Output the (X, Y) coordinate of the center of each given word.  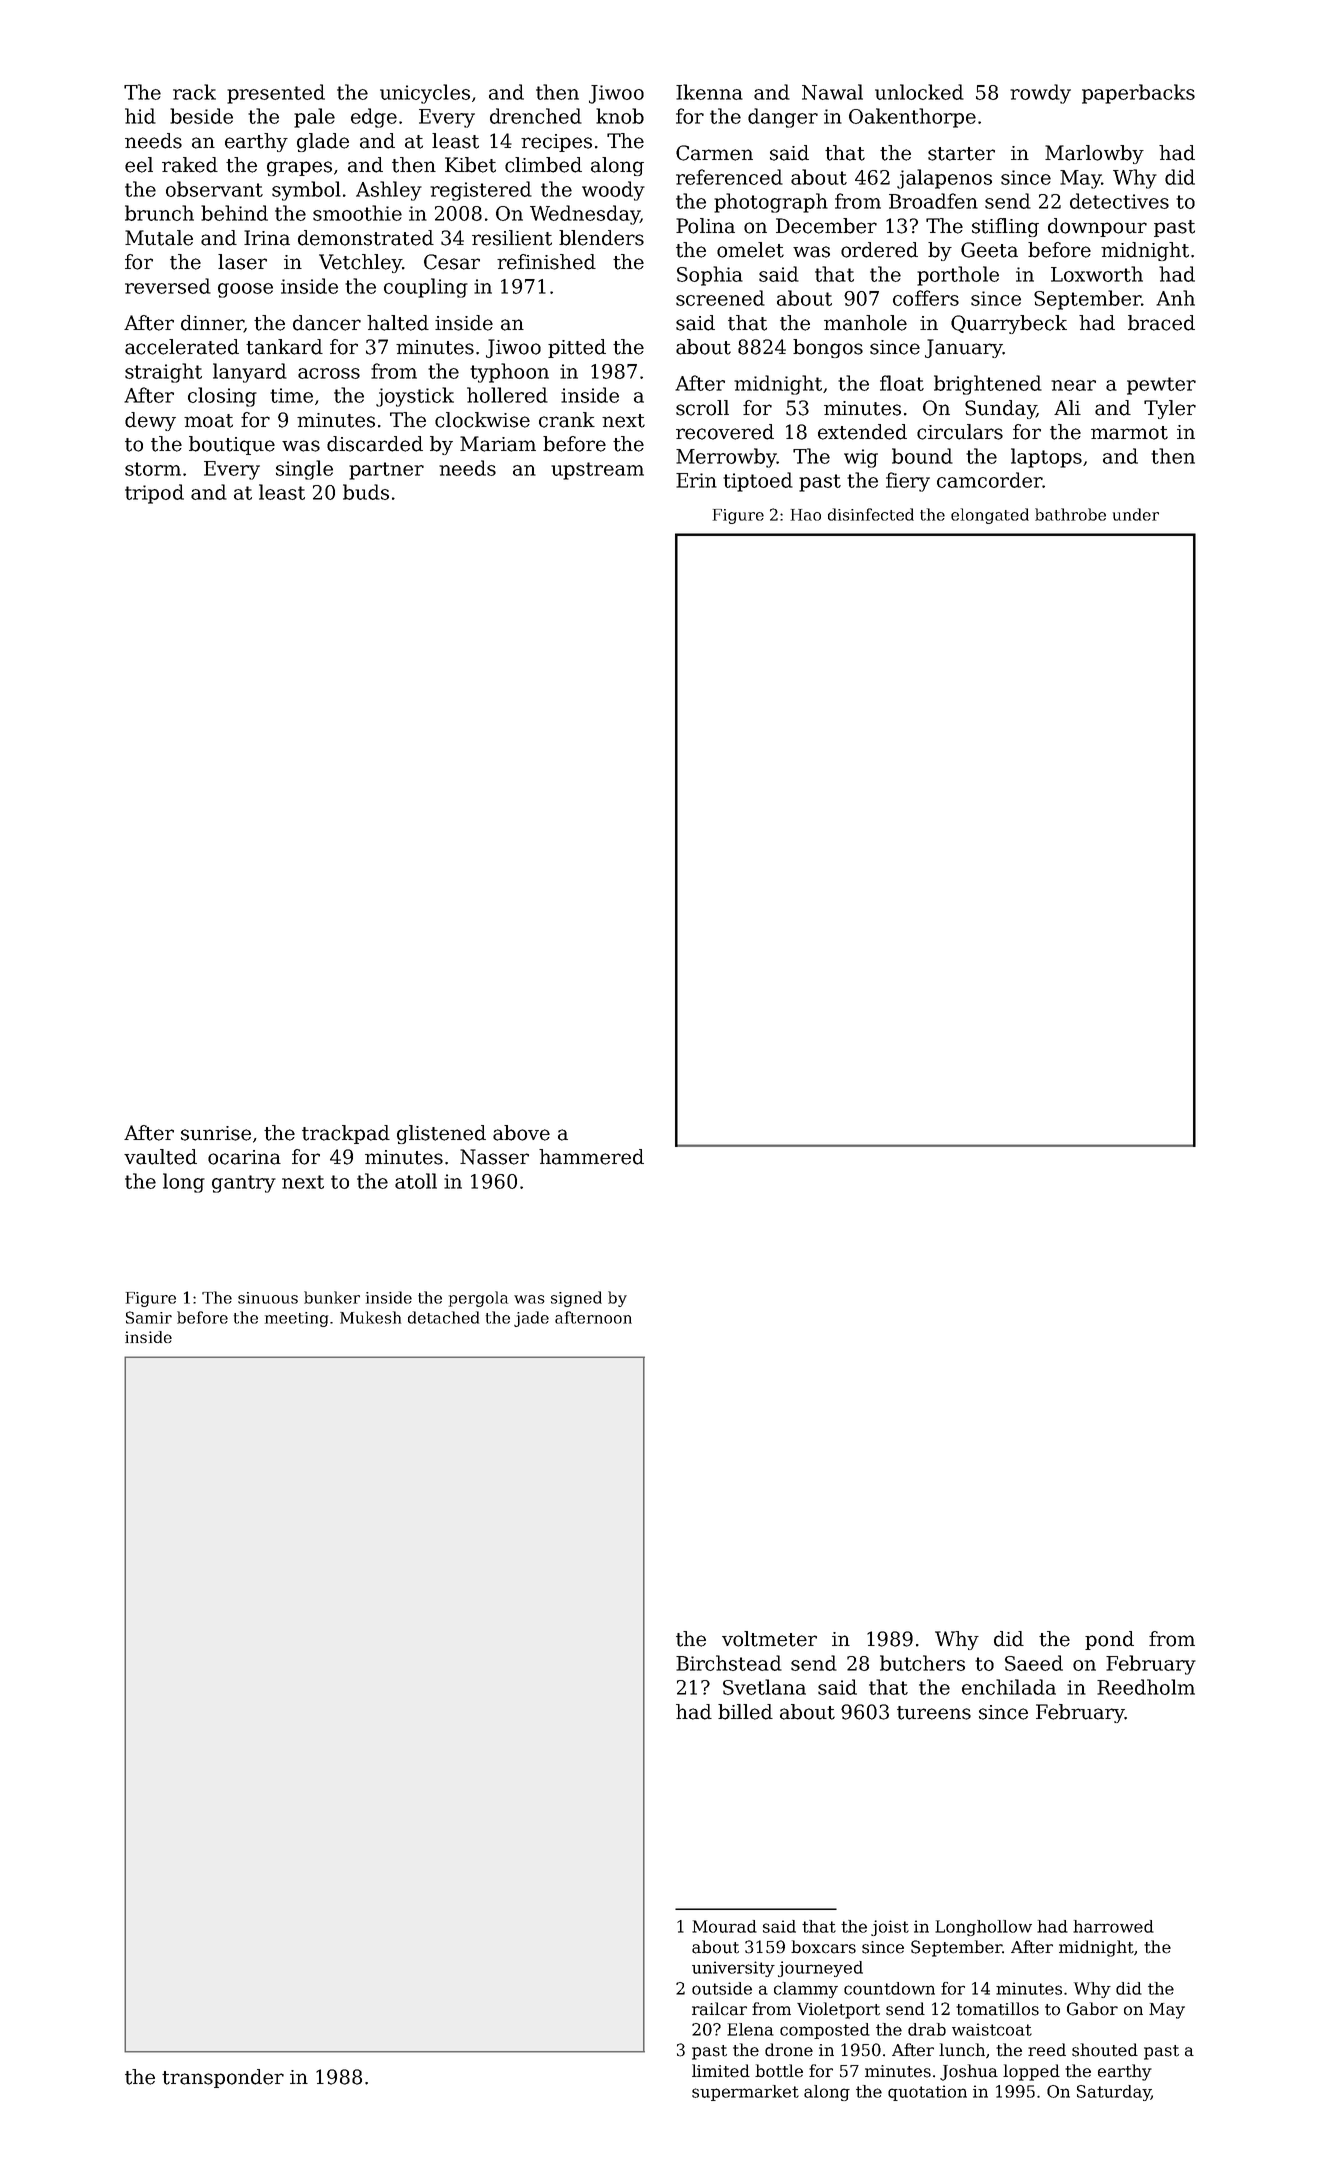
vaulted (160, 1157)
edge (374, 118)
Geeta (989, 250)
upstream (597, 471)
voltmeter (769, 1639)
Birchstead (729, 1663)
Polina (705, 226)
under (1136, 514)
